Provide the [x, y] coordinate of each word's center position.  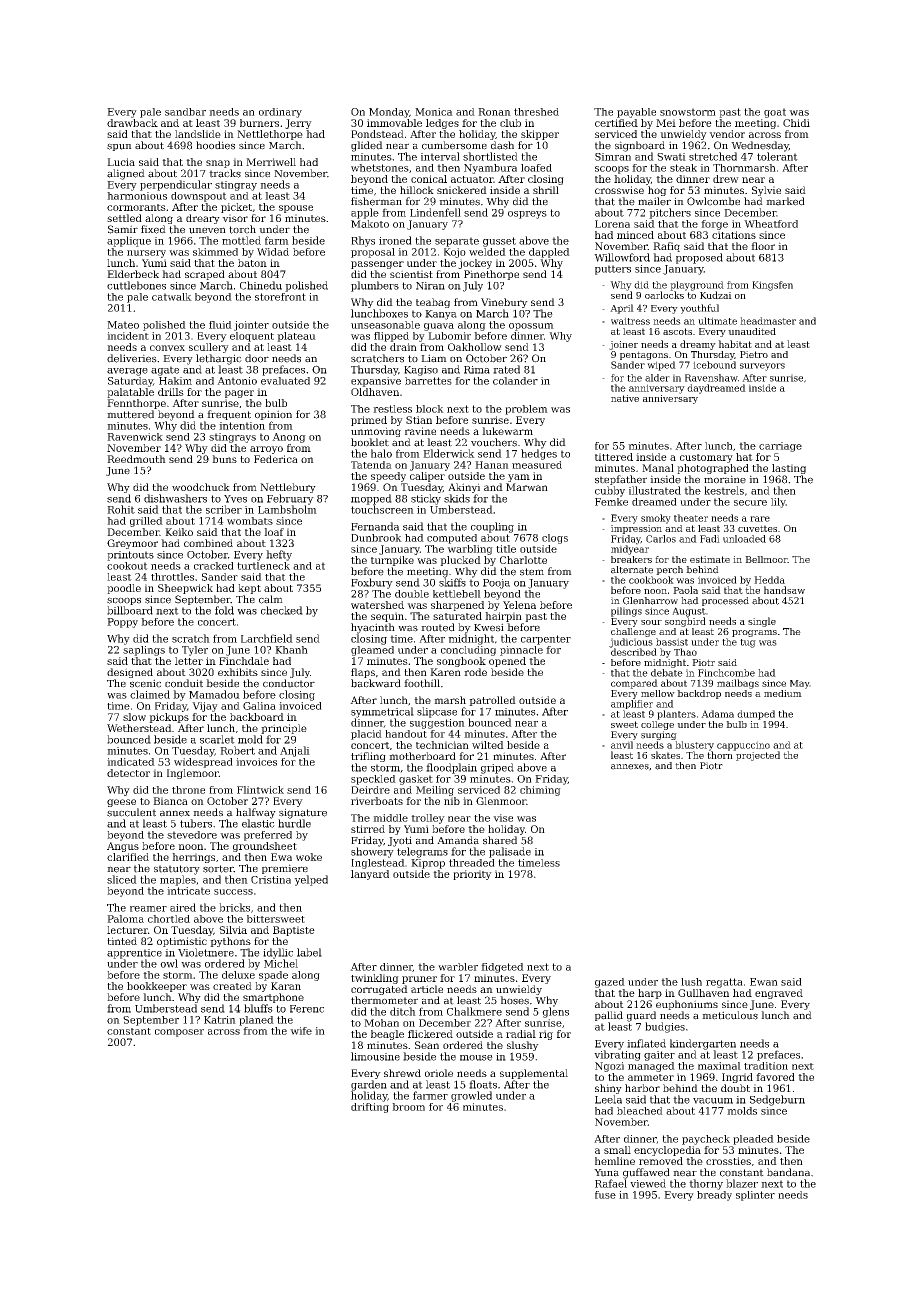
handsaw [784, 590]
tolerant [777, 156]
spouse [296, 209]
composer [179, 1033]
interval [440, 156]
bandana [788, 1172]
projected [758, 756]
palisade [510, 852]
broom [408, 1107]
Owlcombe [713, 201]
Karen [445, 672]
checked [282, 610]
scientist [411, 274]
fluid [220, 325]
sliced [122, 879]
